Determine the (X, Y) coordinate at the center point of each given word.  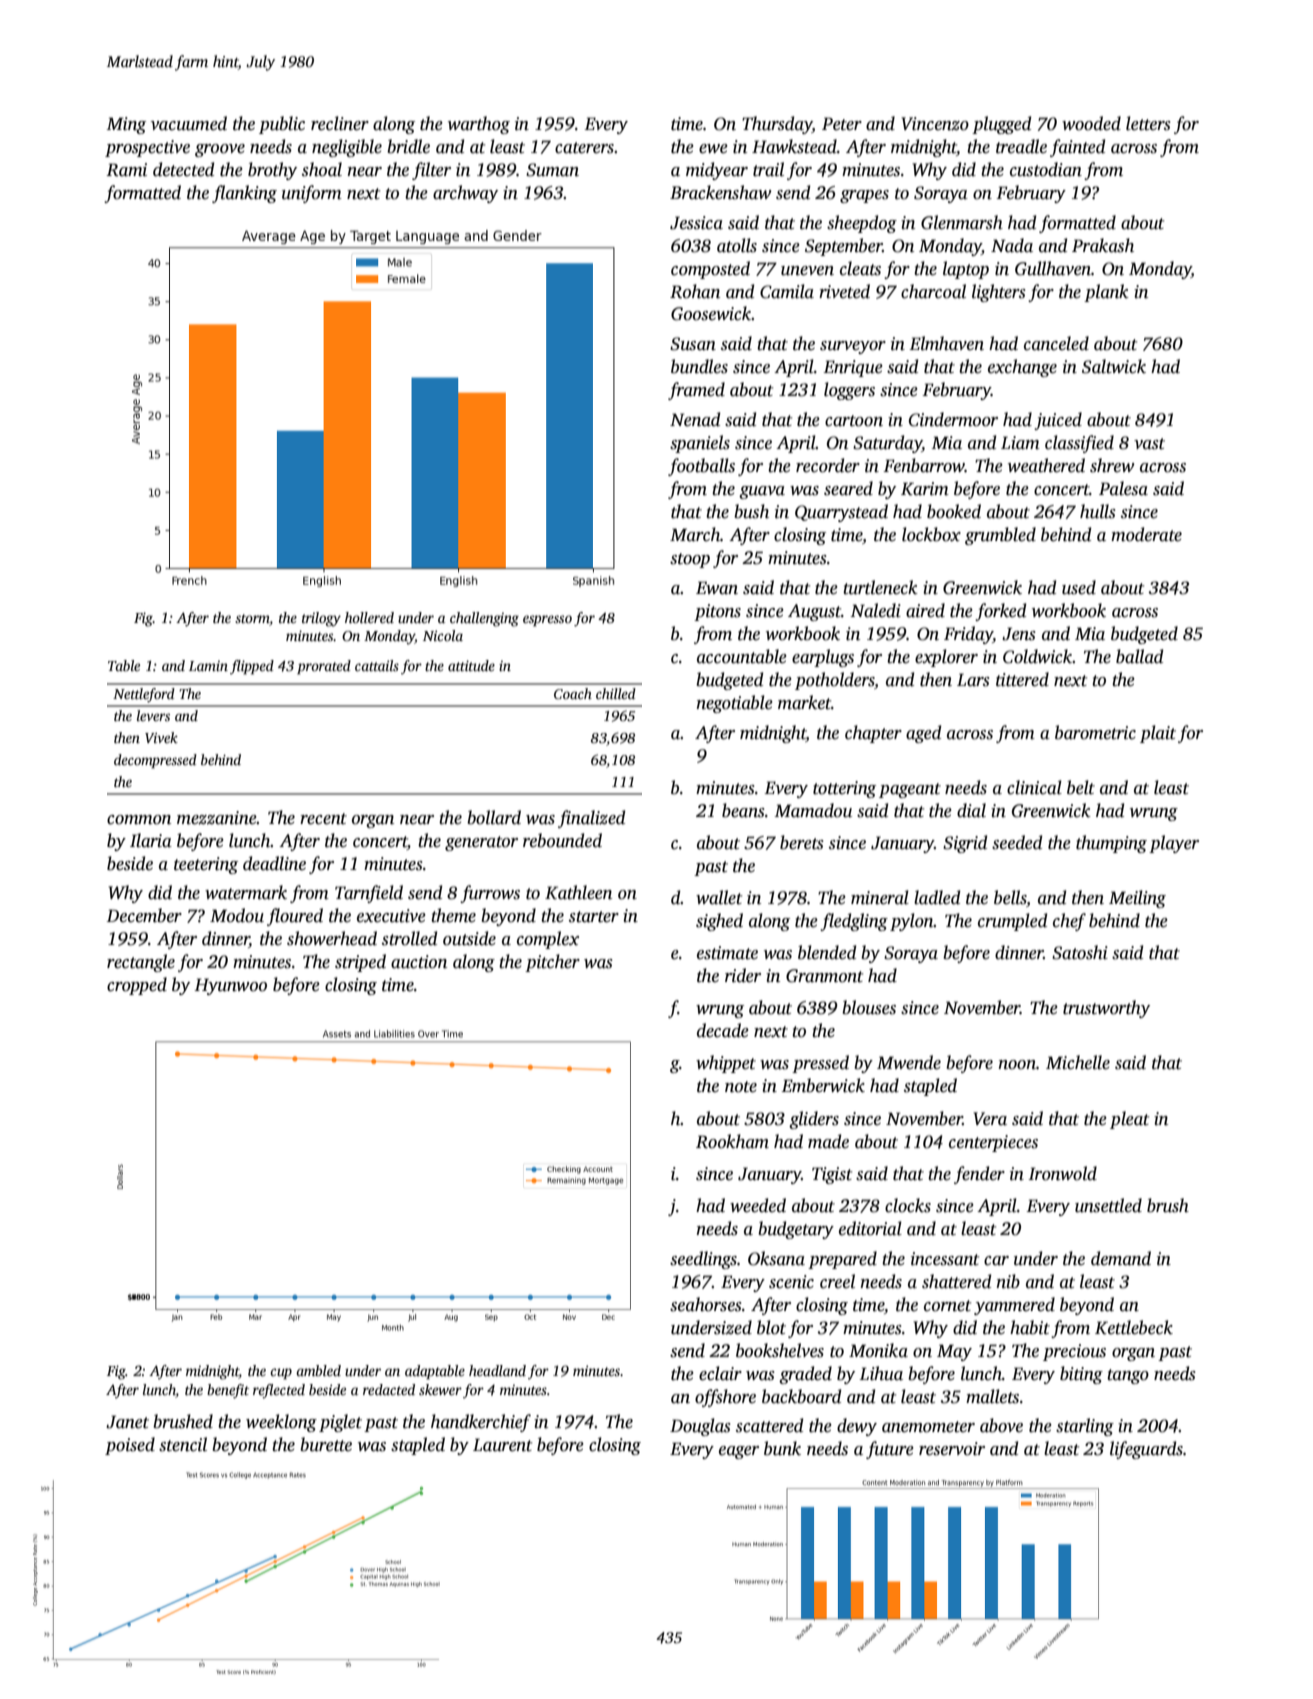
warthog (479, 125)
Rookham (732, 1141)
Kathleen (578, 892)
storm (252, 618)
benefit (228, 1391)
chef (1069, 922)
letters (1148, 123)
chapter (873, 734)
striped (360, 963)
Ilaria (151, 840)
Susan (693, 344)
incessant (945, 1259)
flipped (252, 667)
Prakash (1103, 245)
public (282, 125)
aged (923, 734)
